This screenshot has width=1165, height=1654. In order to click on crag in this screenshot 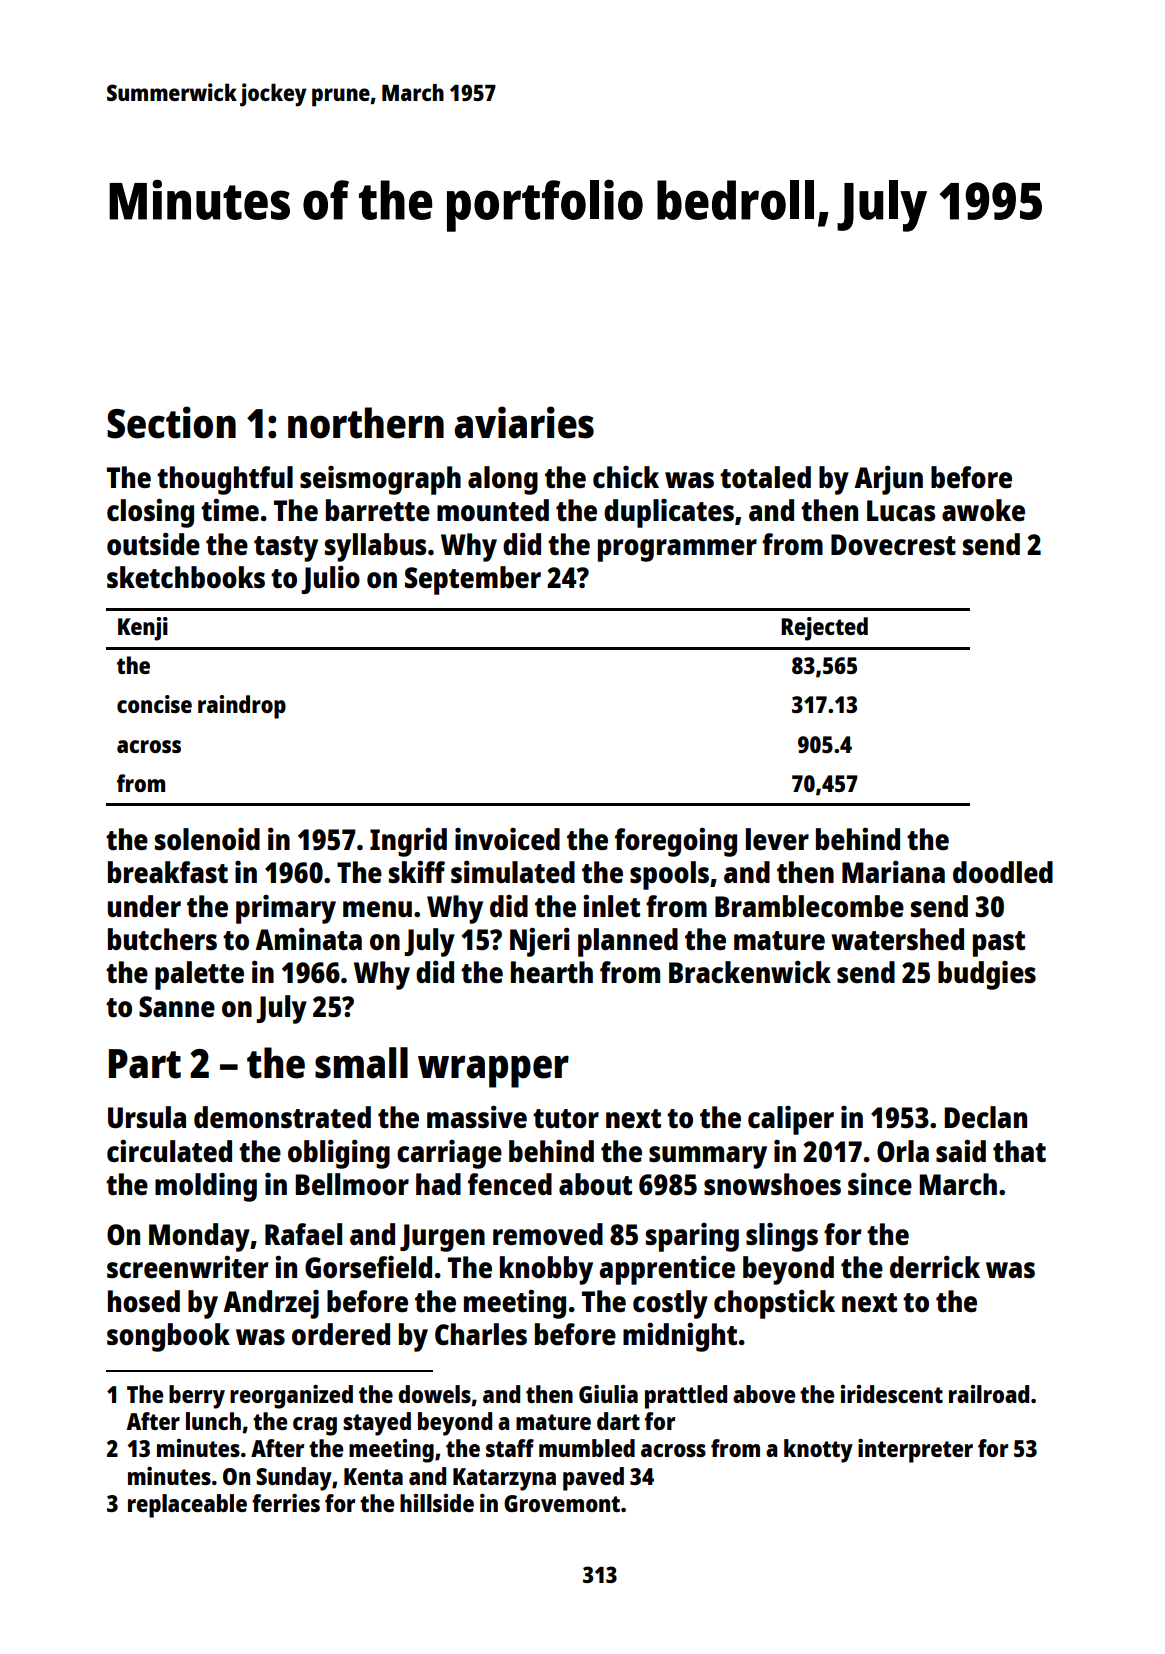, I will do `click(315, 1426)`.
